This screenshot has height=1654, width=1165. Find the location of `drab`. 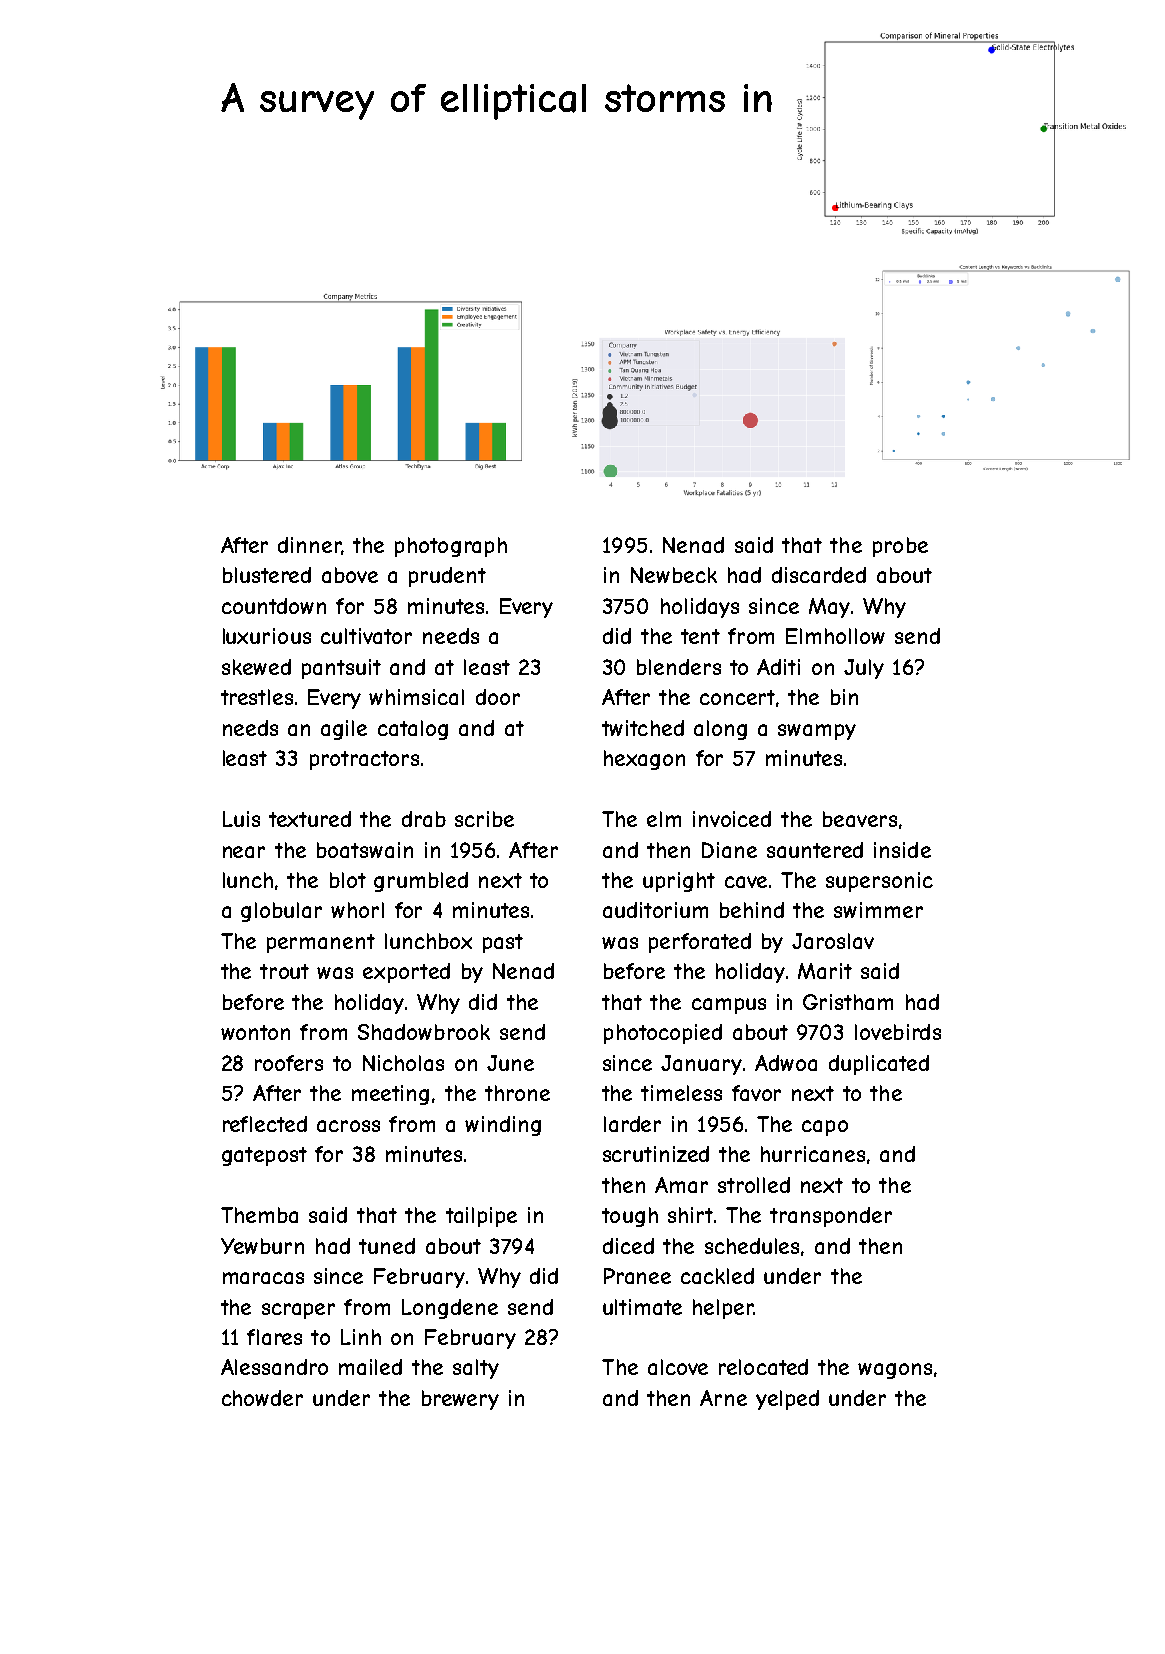

drab is located at coordinates (424, 819).
